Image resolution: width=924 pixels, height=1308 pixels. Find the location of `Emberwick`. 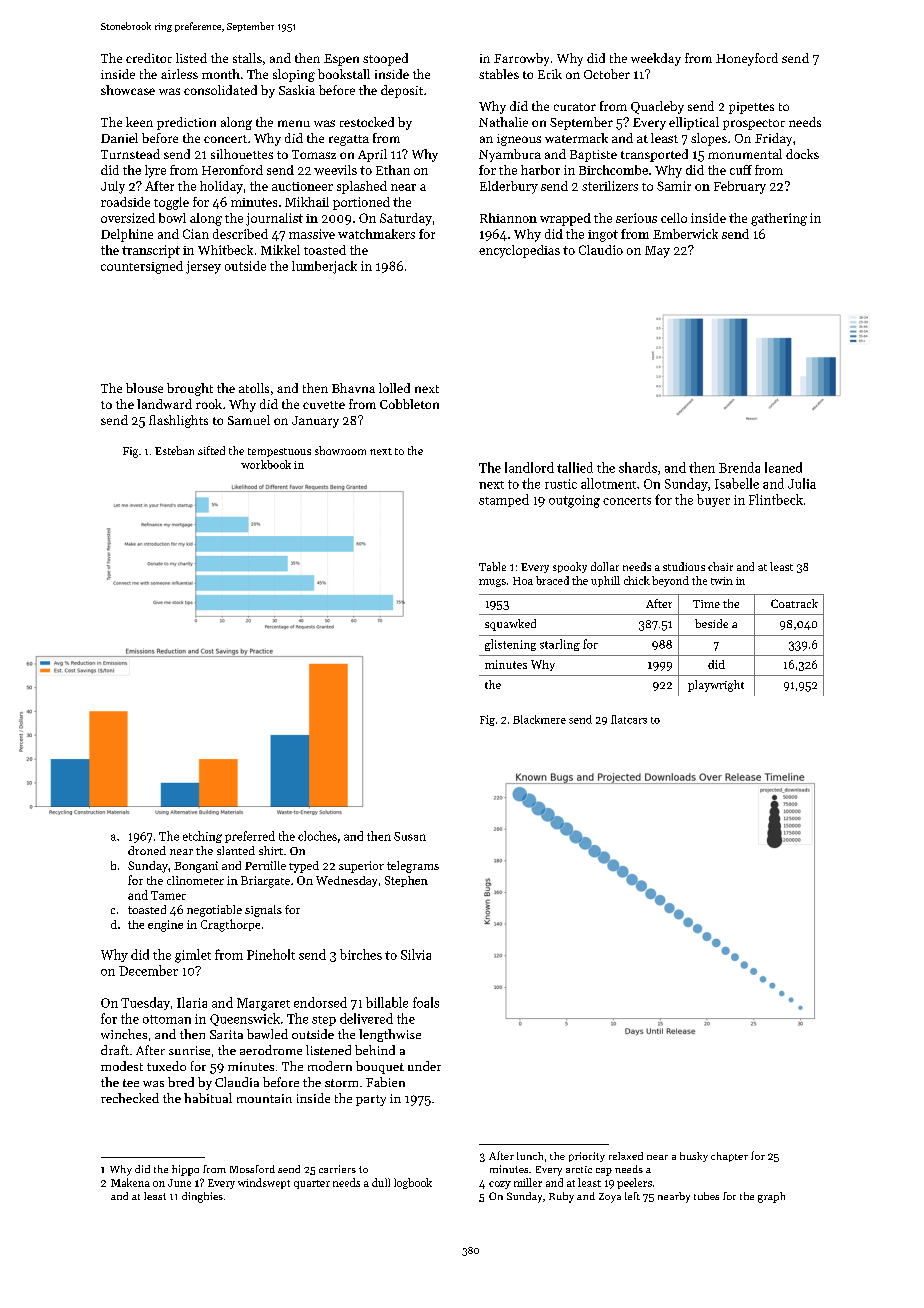

Emberwick is located at coordinates (685, 234).
